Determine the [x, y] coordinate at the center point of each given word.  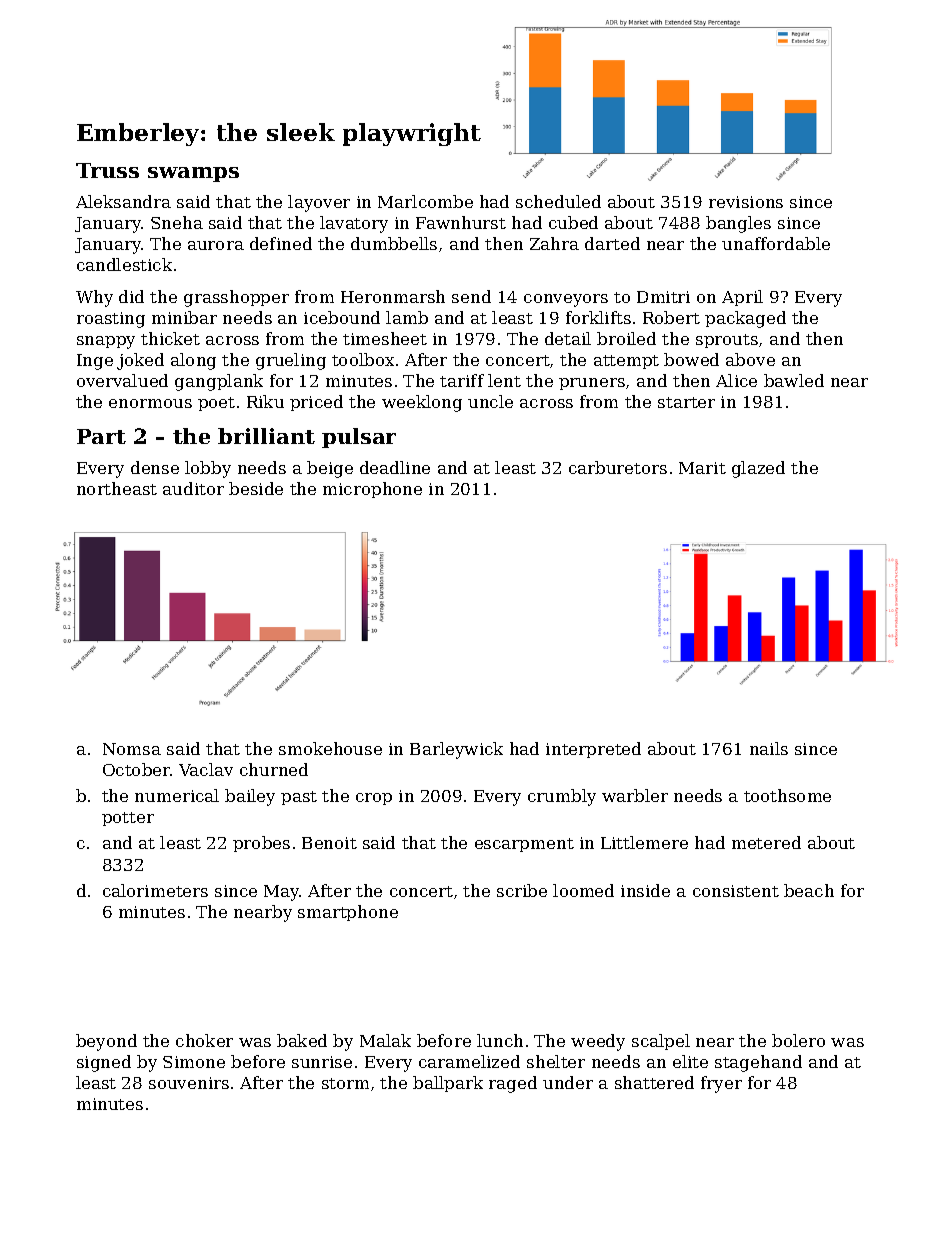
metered [766, 842]
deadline [395, 467]
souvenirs [189, 1083]
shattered [654, 1082]
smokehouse [330, 748]
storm [345, 1083]
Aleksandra [123, 201]
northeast [117, 488]
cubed [573, 222]
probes [261, 844]
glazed [758, 469]
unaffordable [776, 243]
